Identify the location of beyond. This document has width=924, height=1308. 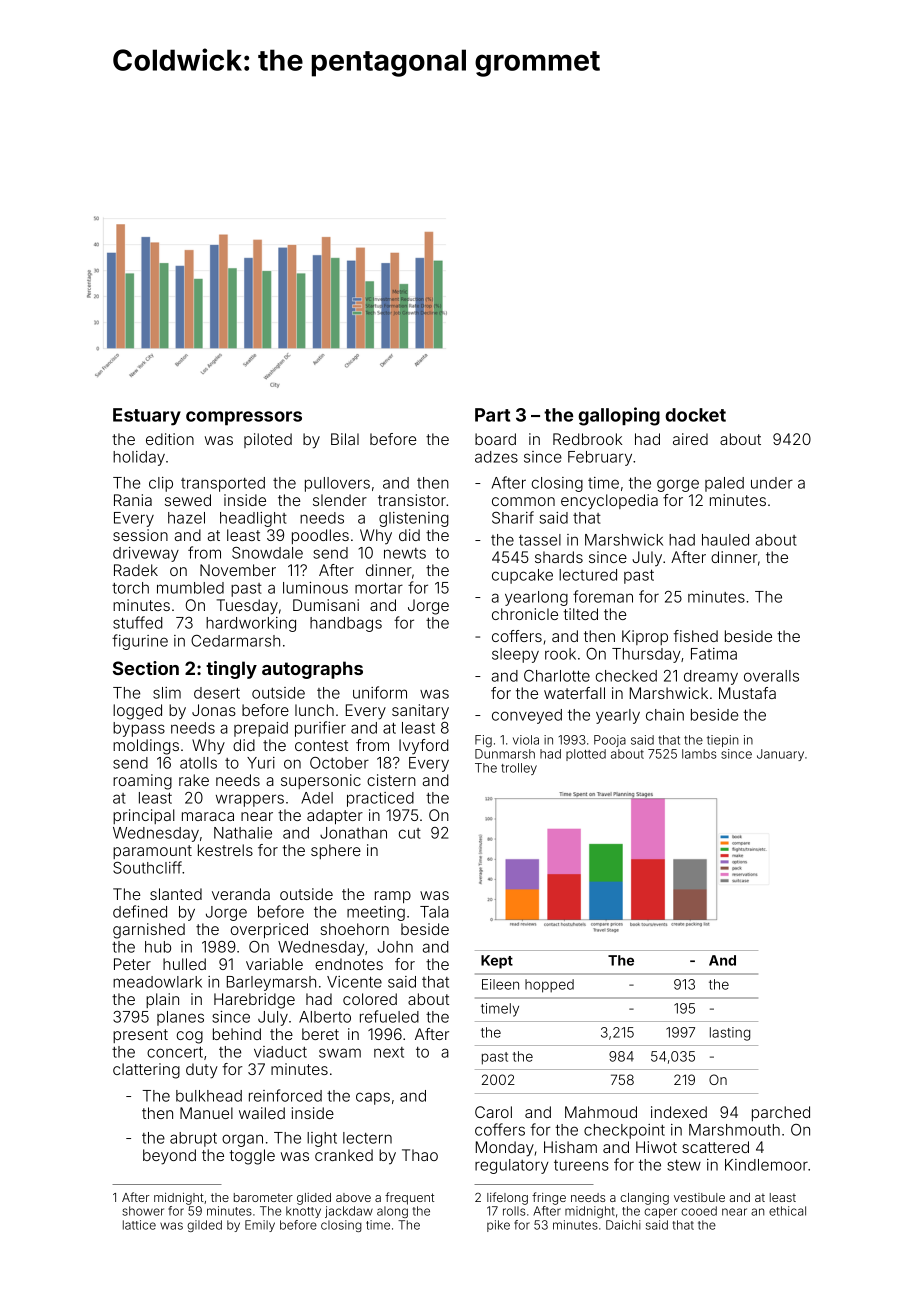
(169, 1157).
